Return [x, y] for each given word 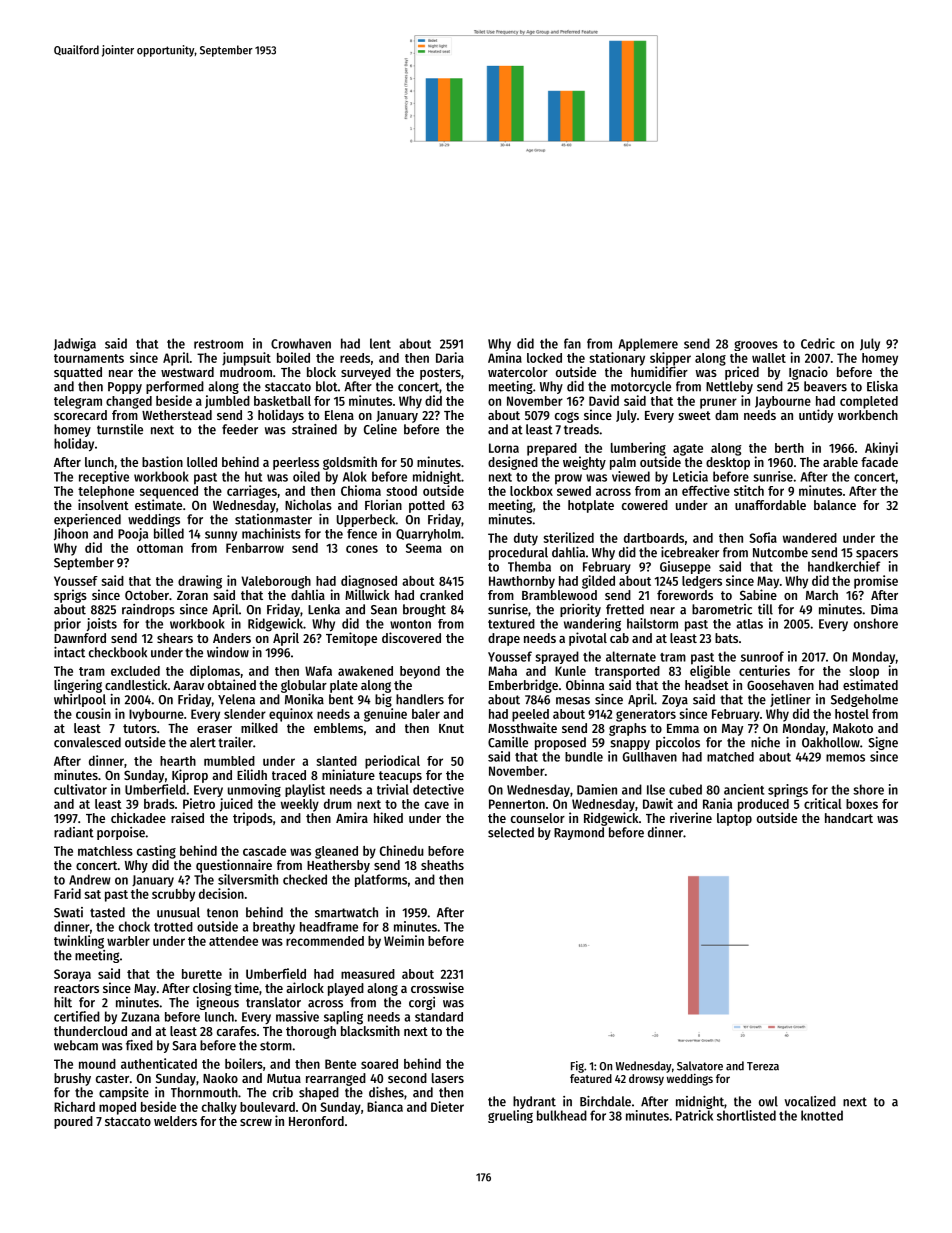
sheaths [442, 865]
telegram [78, 402]
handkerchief [844, 566]
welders [175, 1121]
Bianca [385, 1106]
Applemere [648, 344]
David [604, 400]
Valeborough [276, 582]
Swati [68, 912]
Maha [502, 671]
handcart [849, 818]
